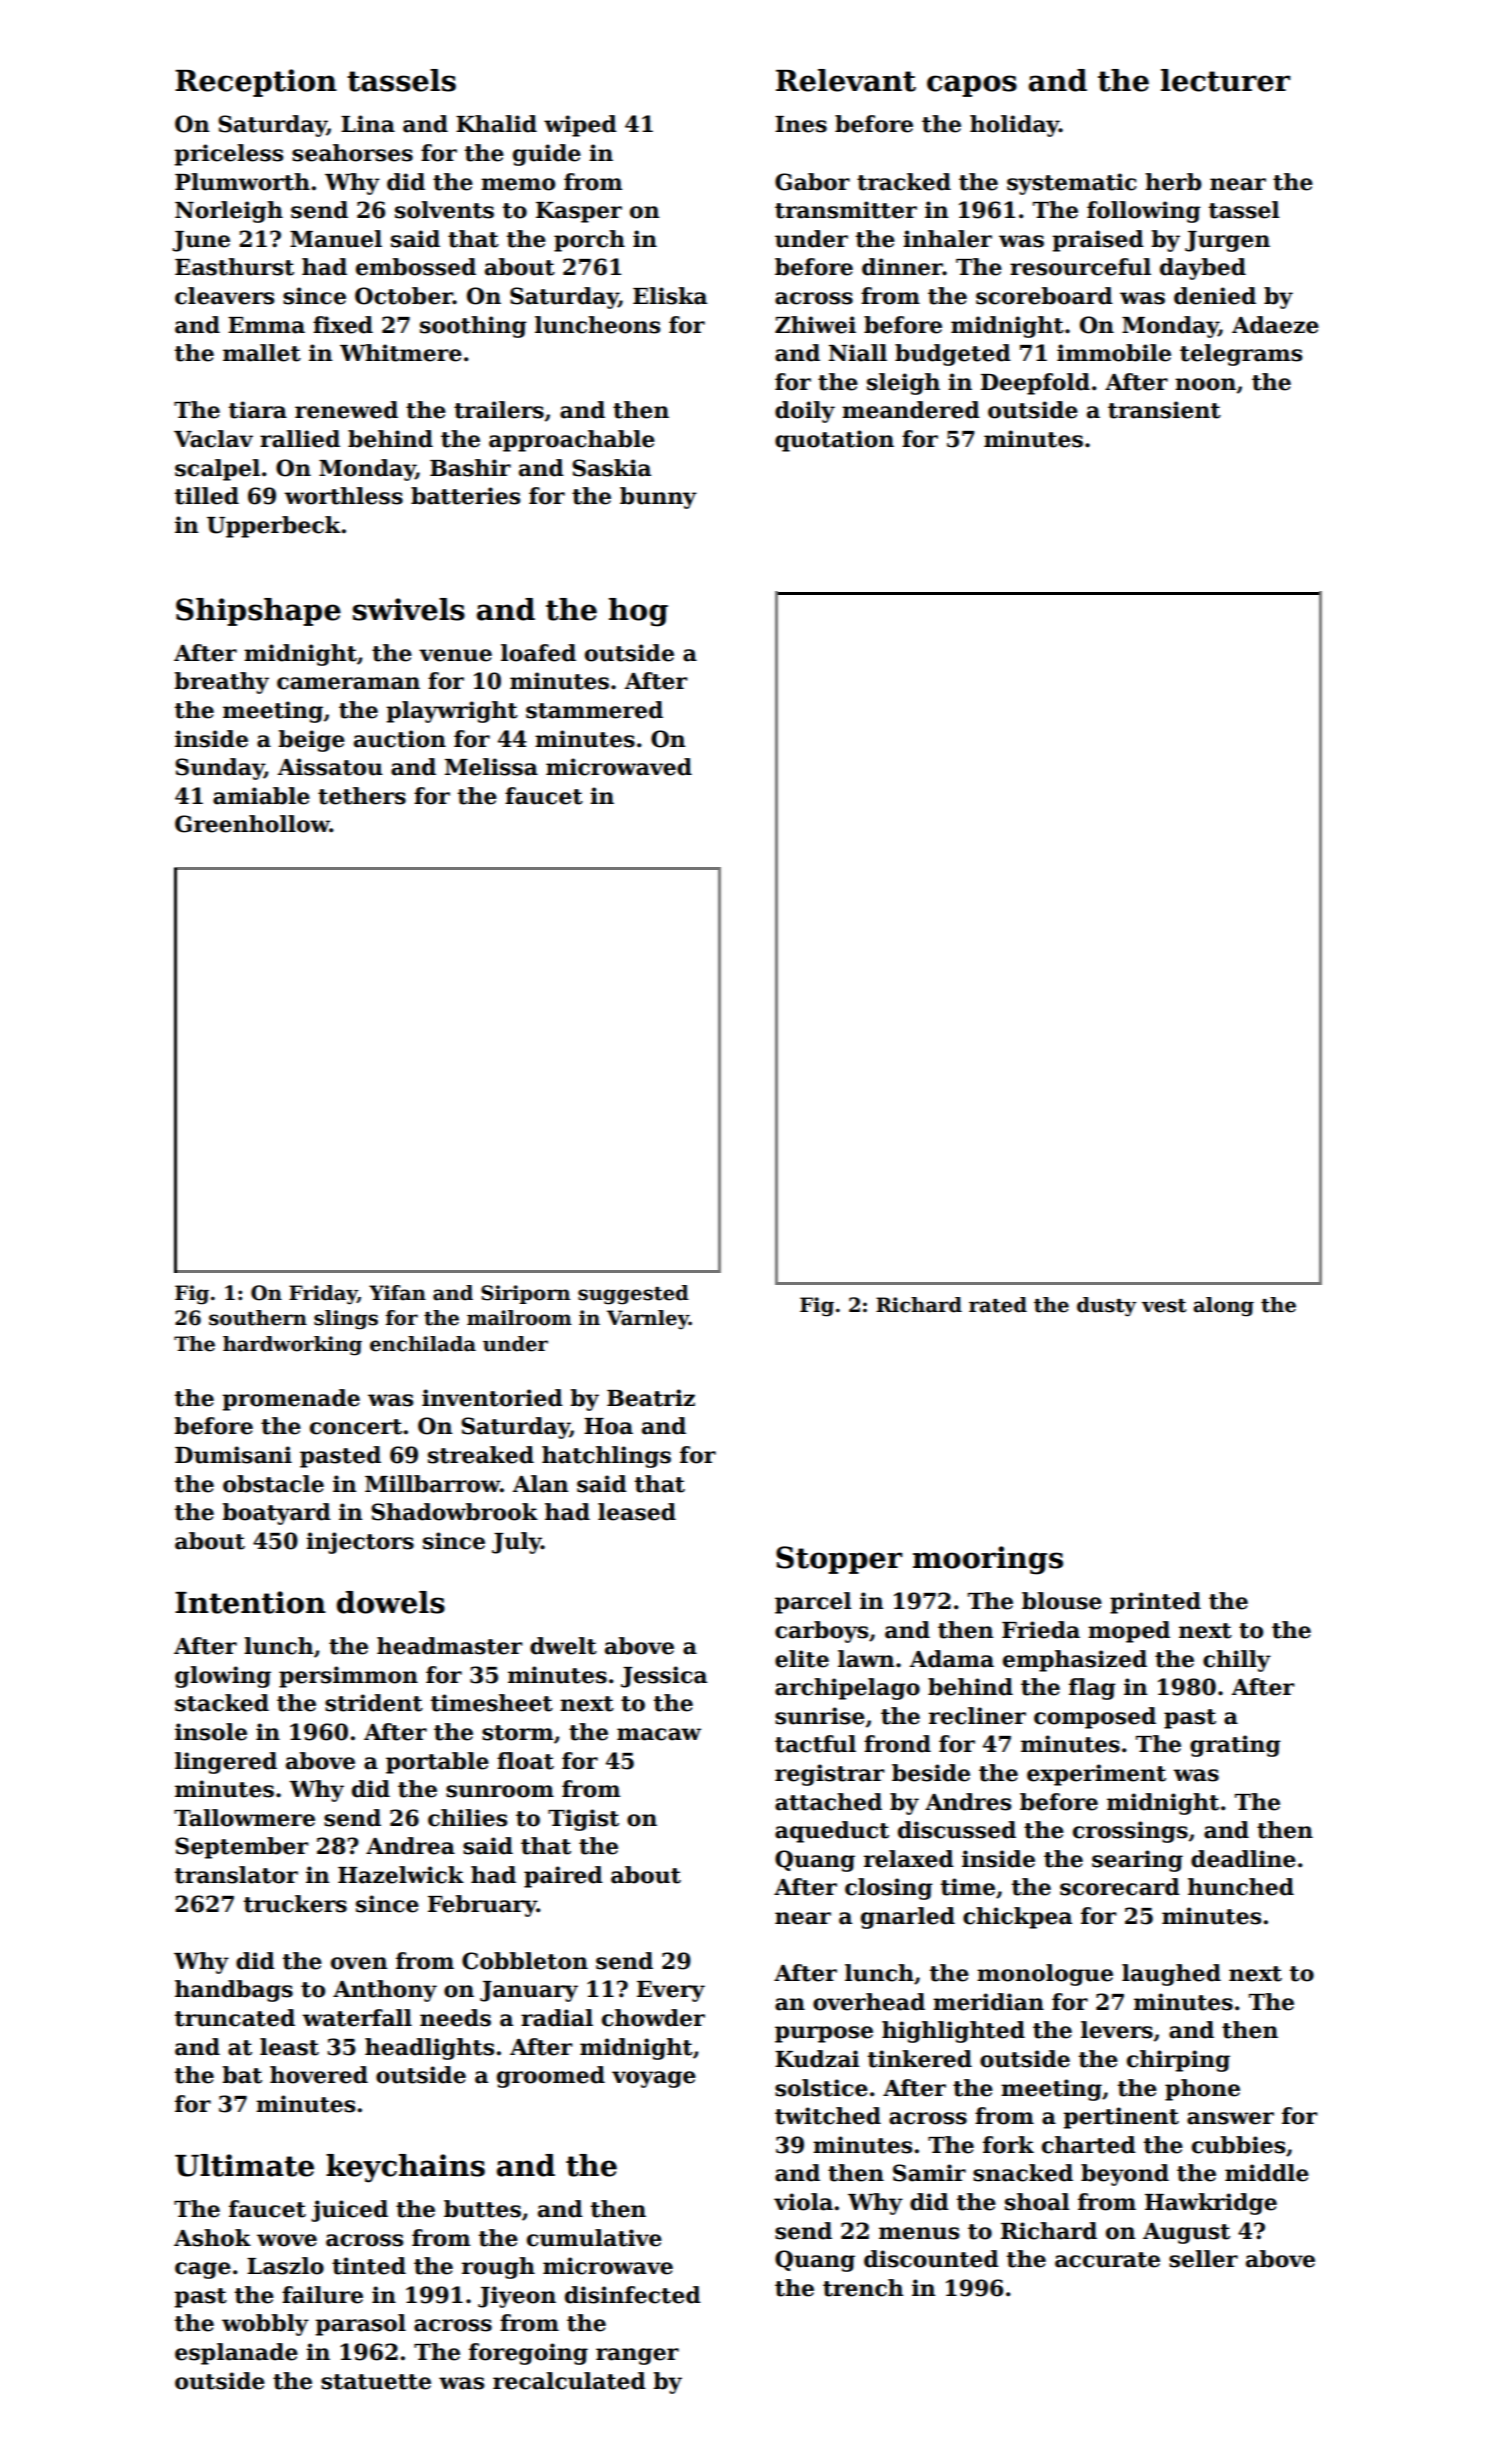 The height and width of the image is (2464, 1496). What do you see at coordinates (1223, 1307) in the image?
I see `along` at bounding box center [1223, 1307].
